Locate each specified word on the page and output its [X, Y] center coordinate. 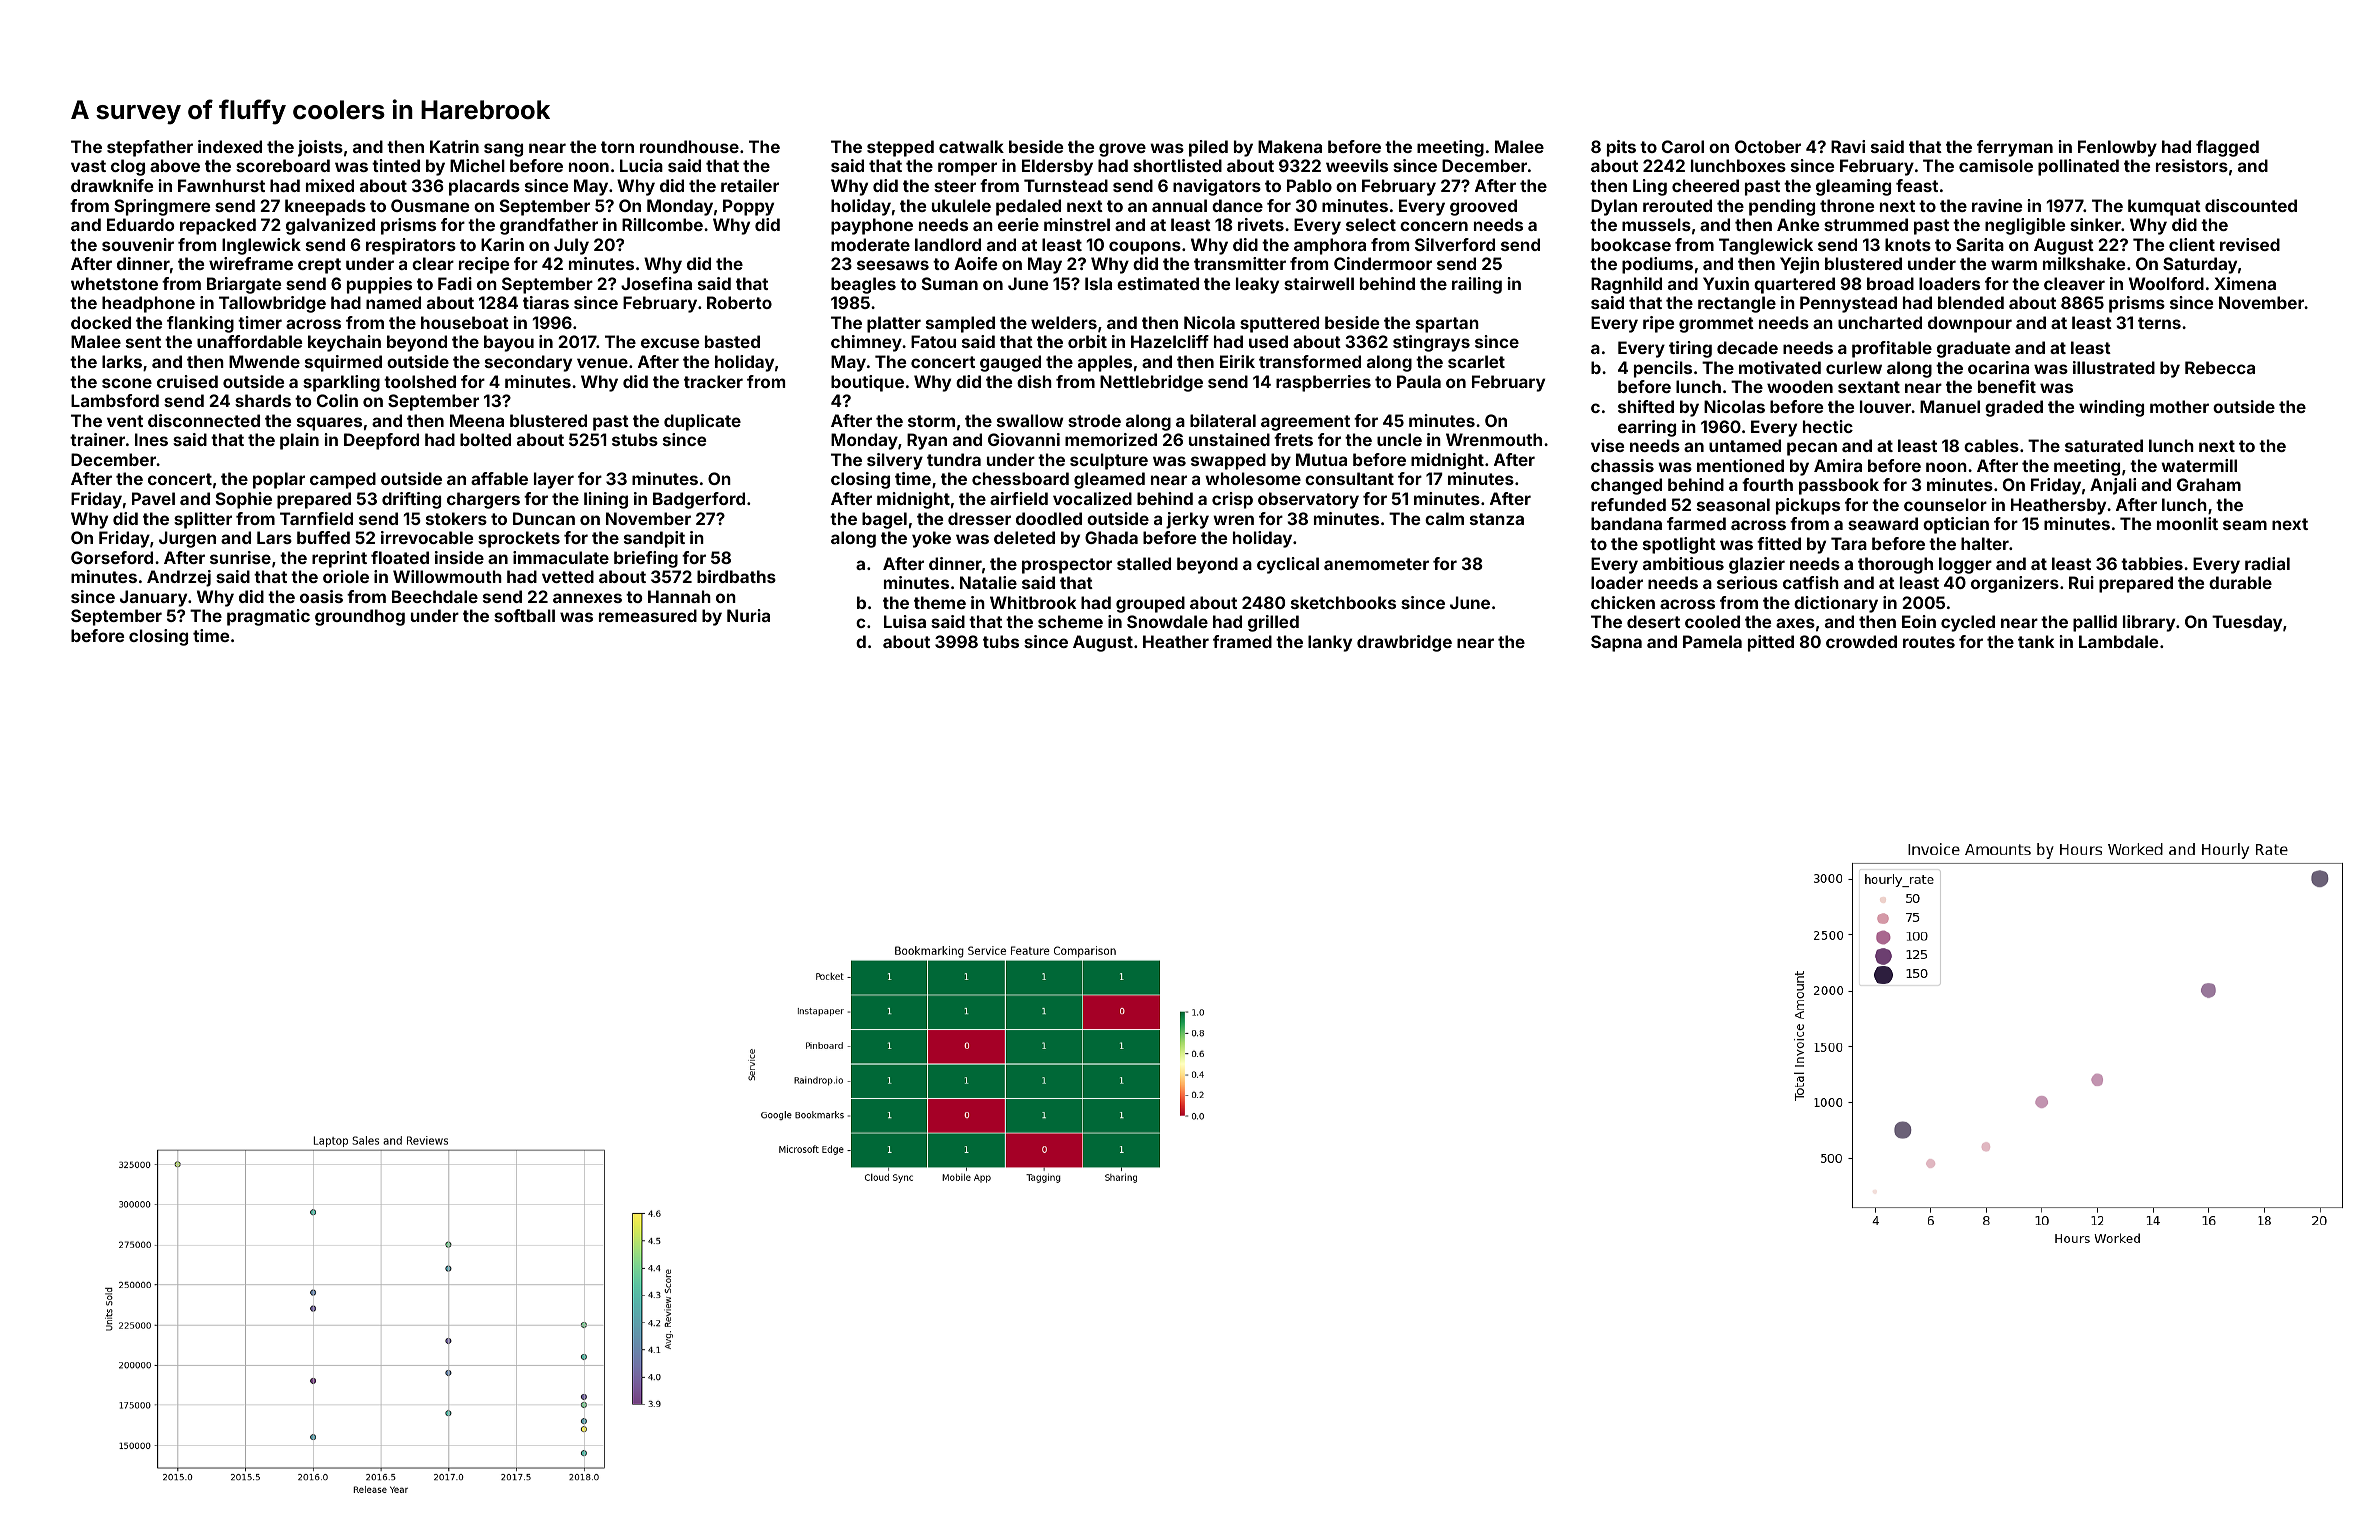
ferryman [2015, 148]
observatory [1308, 500]
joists [320, 148]
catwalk [971, 146]
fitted [1779, 543]
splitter [203, 520]
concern [1434, 226]
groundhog [360, 617]
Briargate [244, 285]
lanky [1330, 643]
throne [1847, 205]
